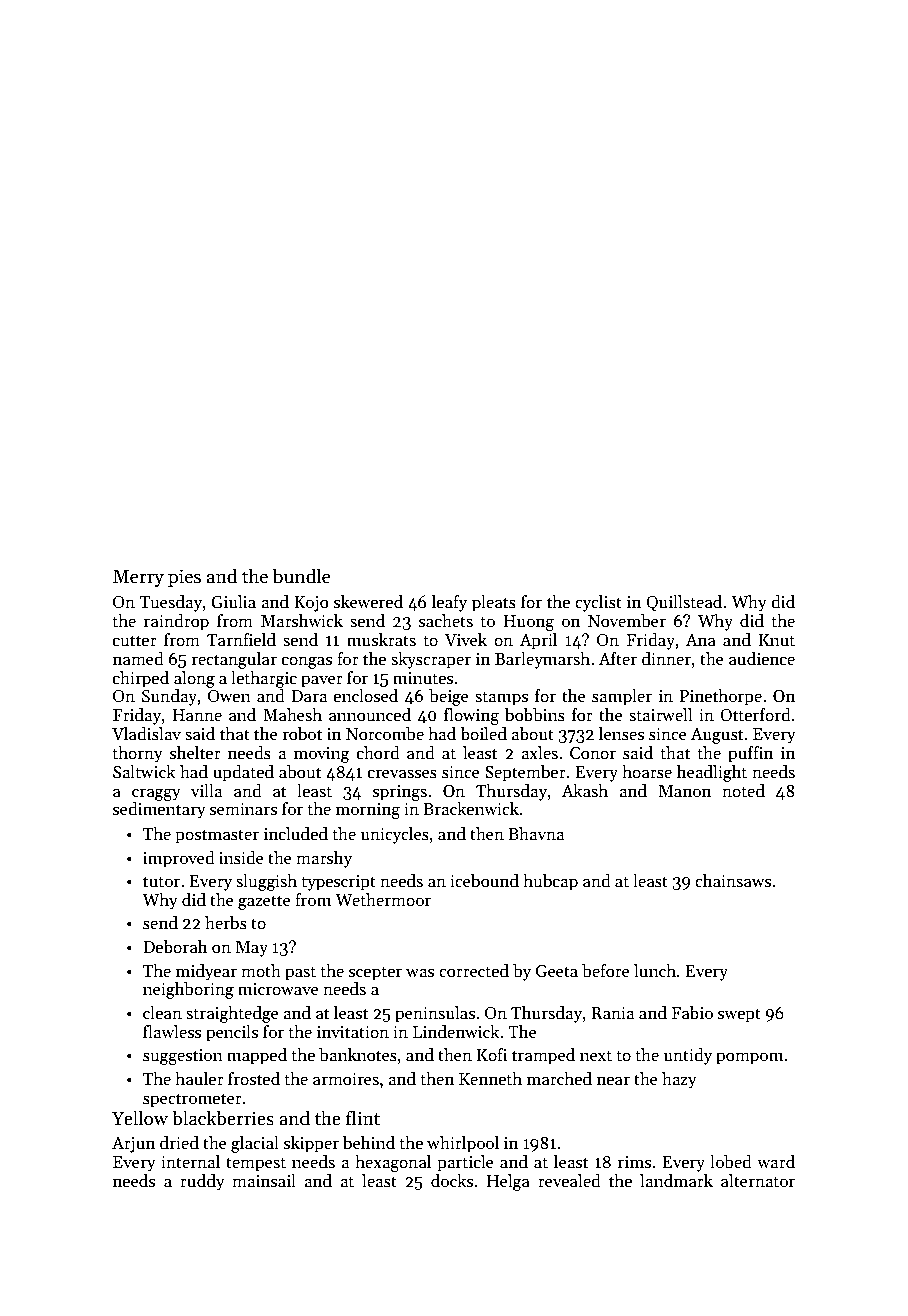 Image resolution: width=908 pixels, height=1316 pixels. I want to click on cyclist, so click(598, 603).
